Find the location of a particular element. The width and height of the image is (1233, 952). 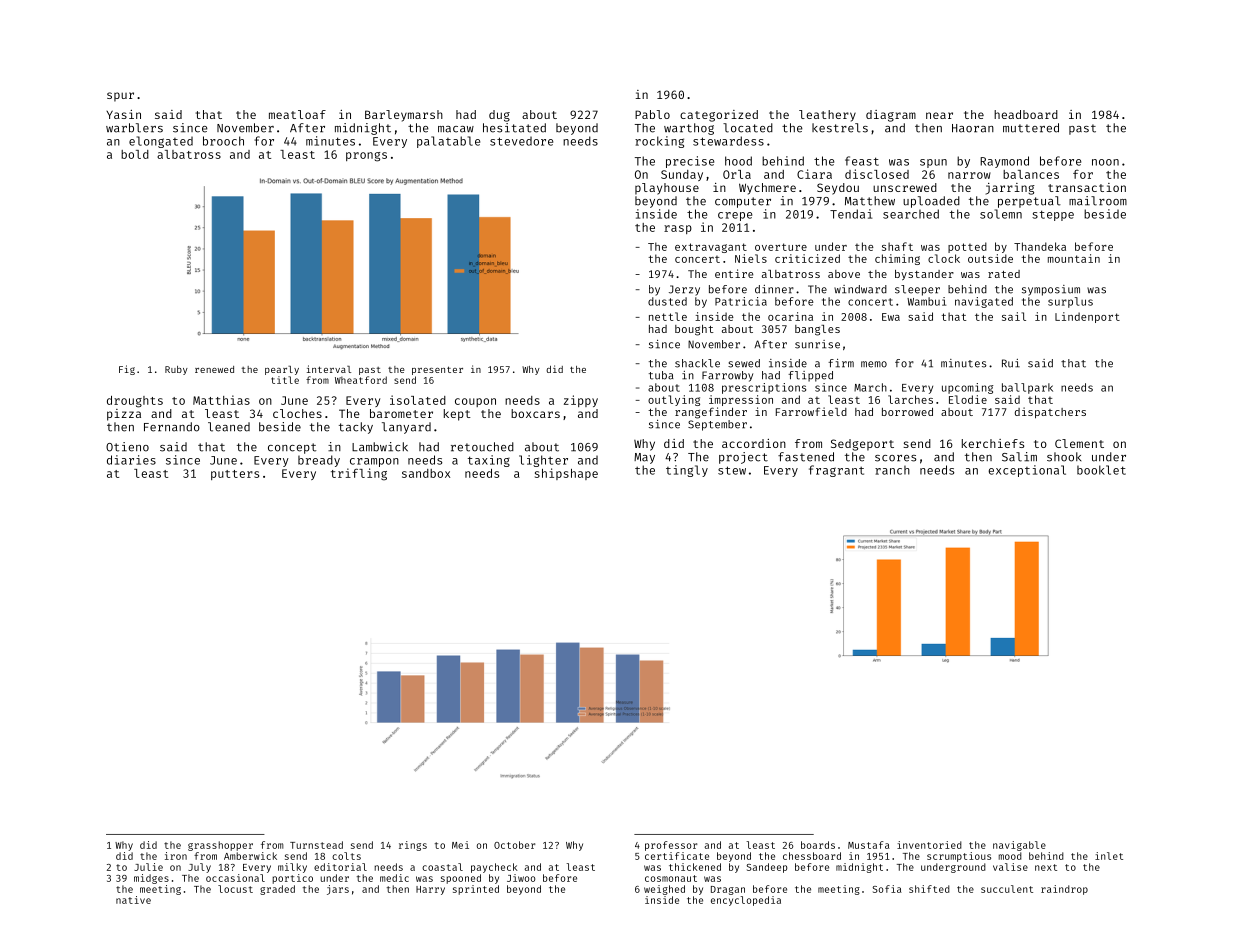

interval is located at coordinates (329, 369).
